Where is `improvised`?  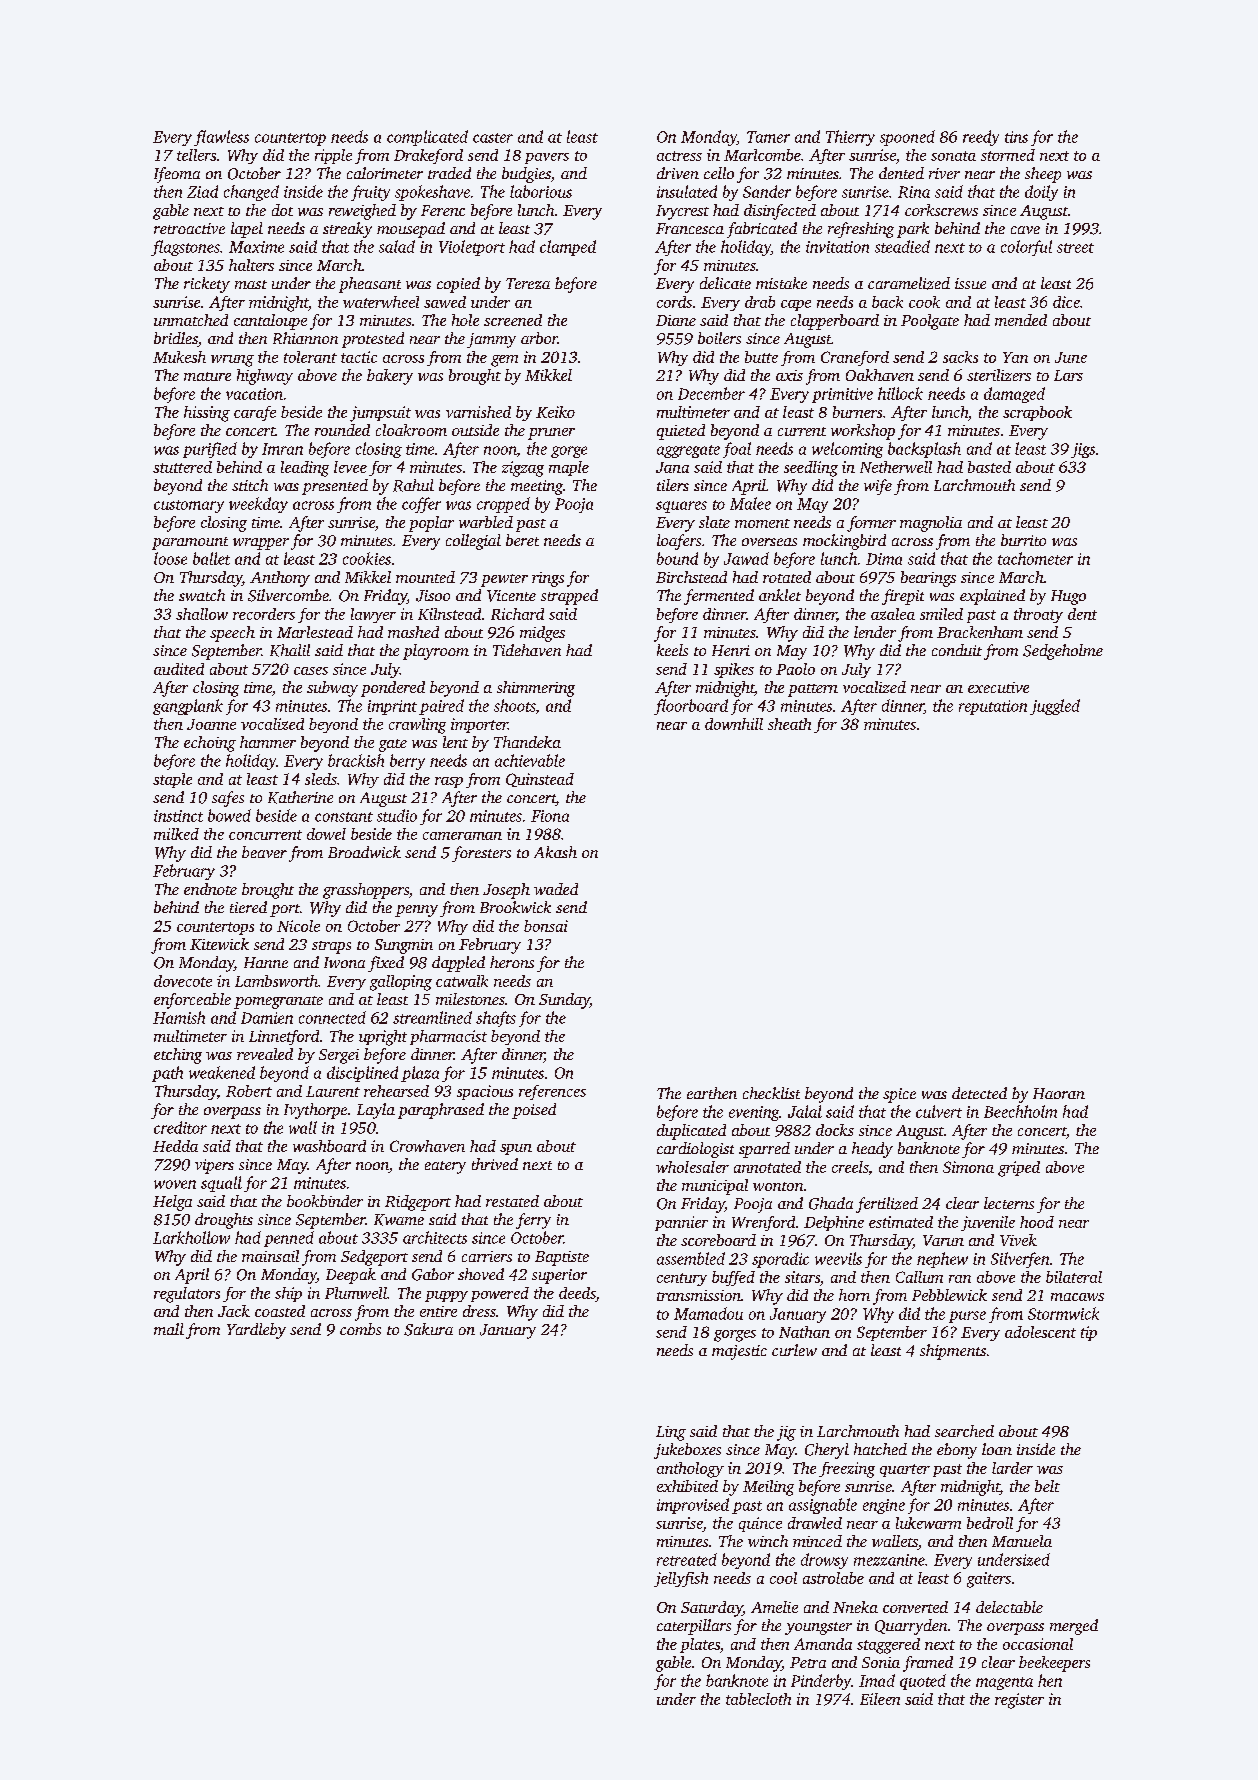 improvised is located at coordinates (693, 1506).
